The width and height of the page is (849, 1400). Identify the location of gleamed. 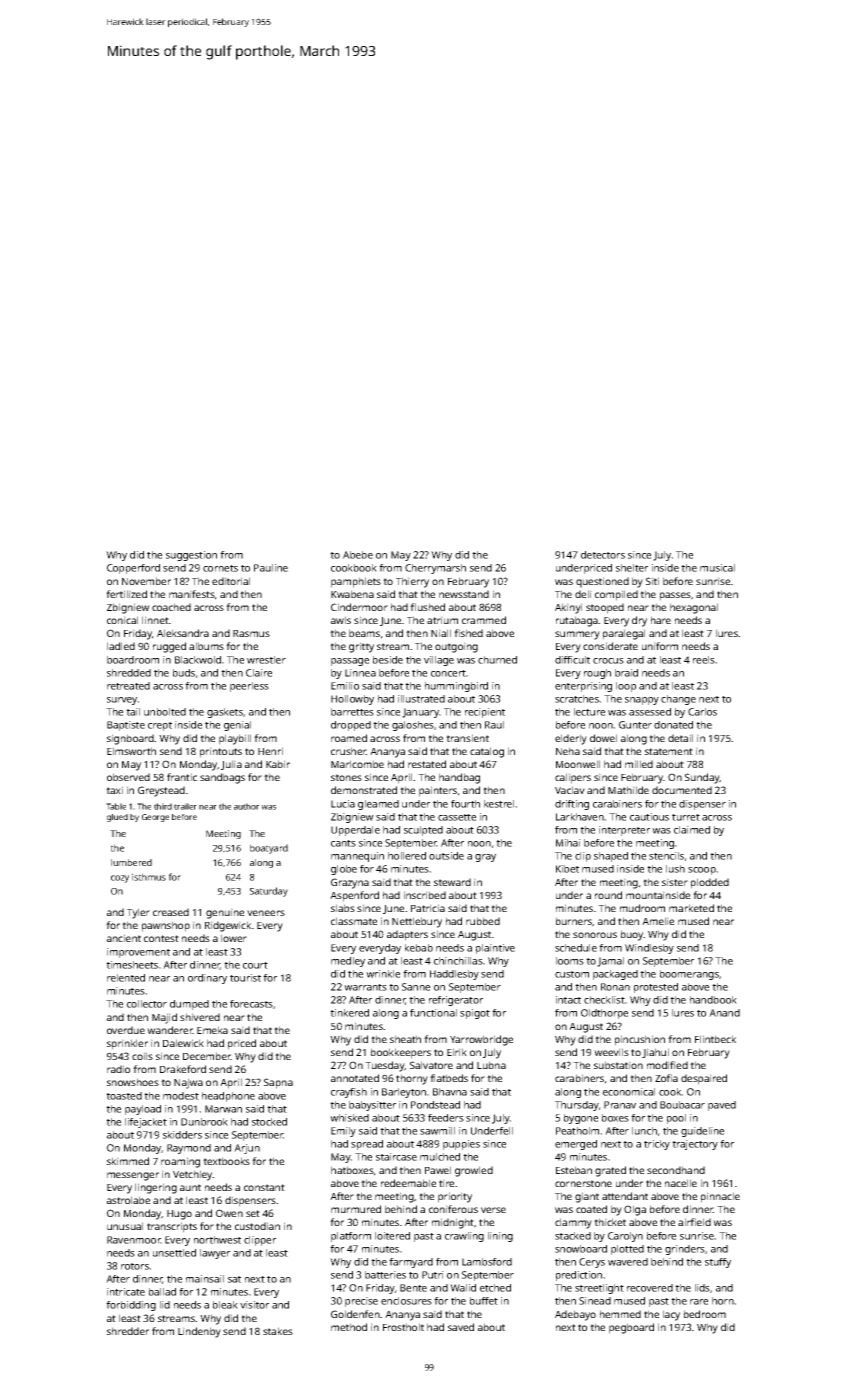
(378, 805).
